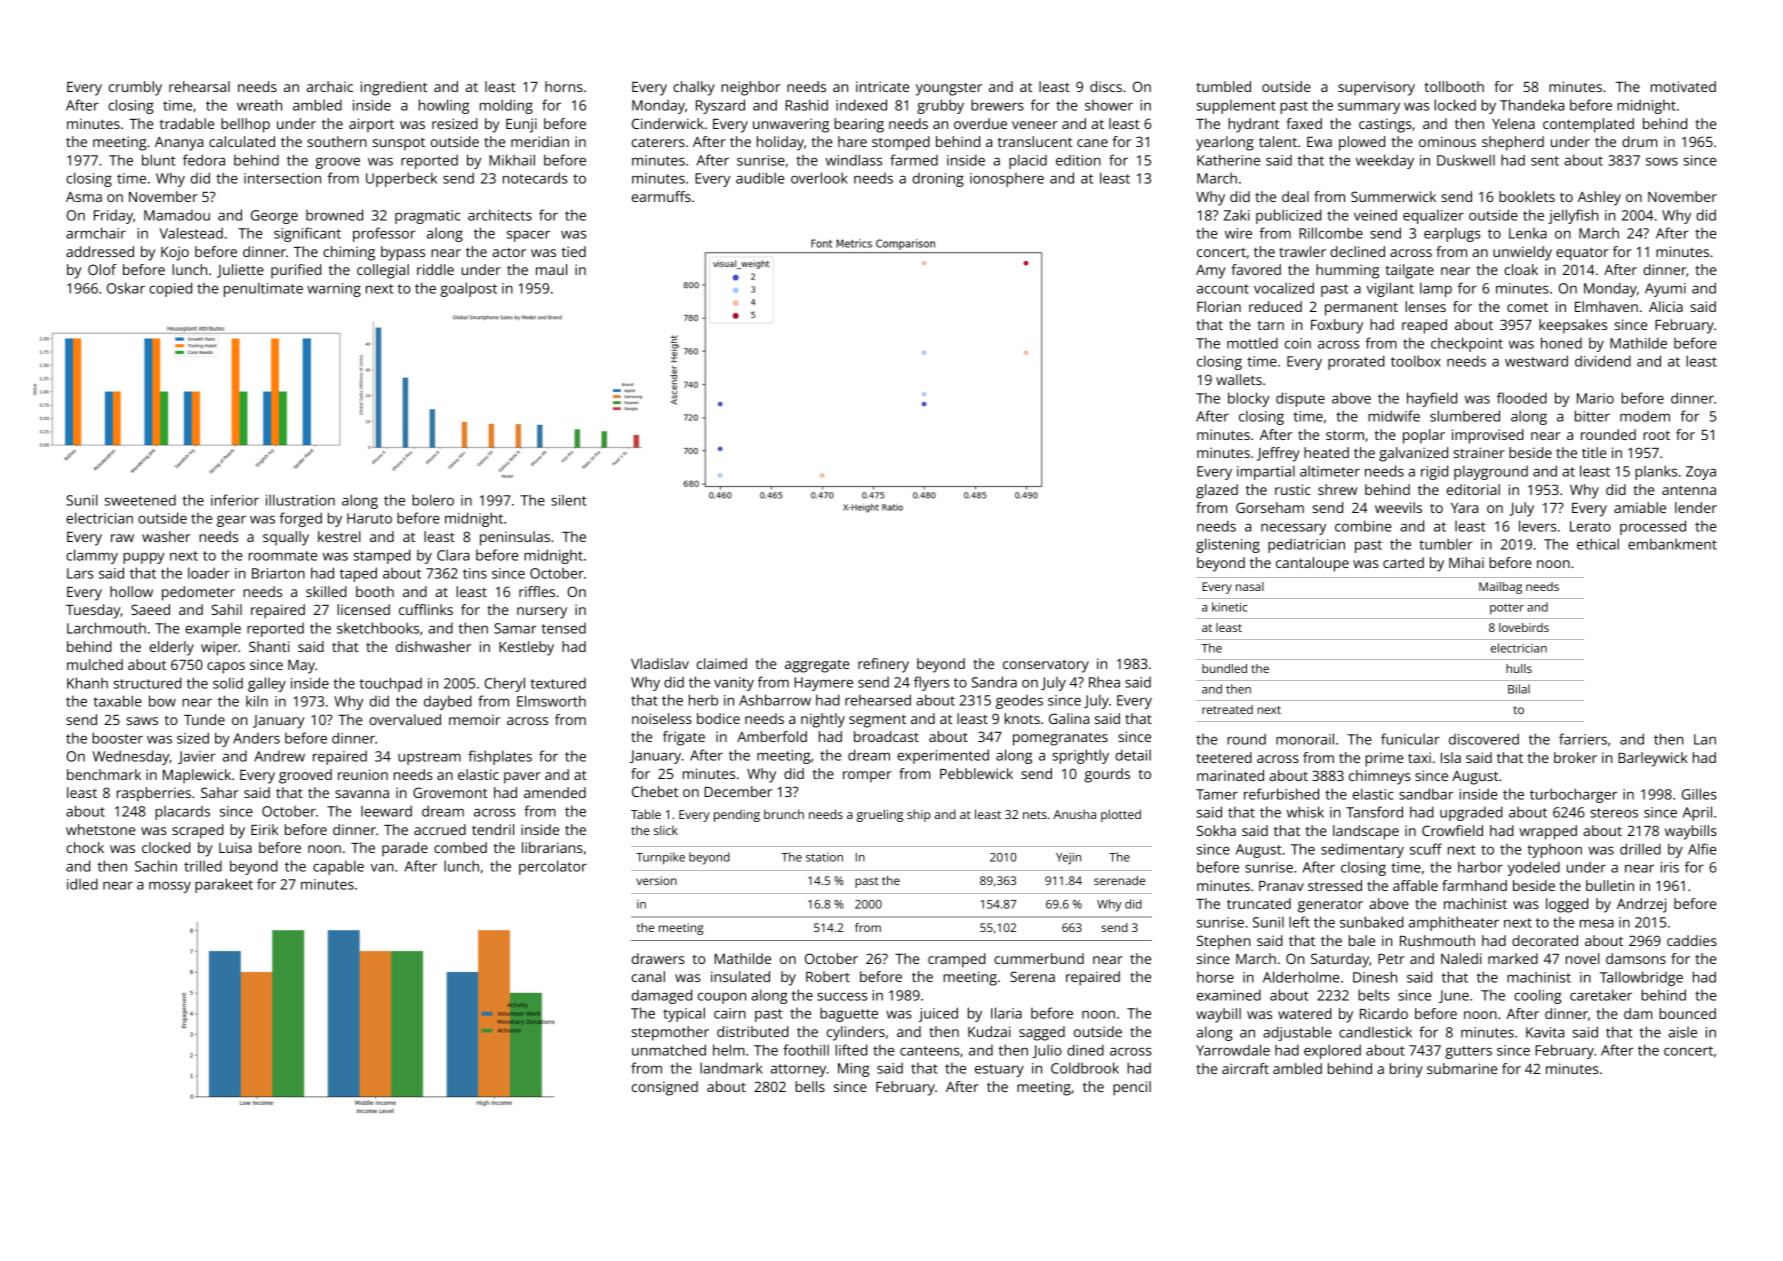  Describe the element at coordinates (1473, 489) in the page. I see `editorial` at that location.
